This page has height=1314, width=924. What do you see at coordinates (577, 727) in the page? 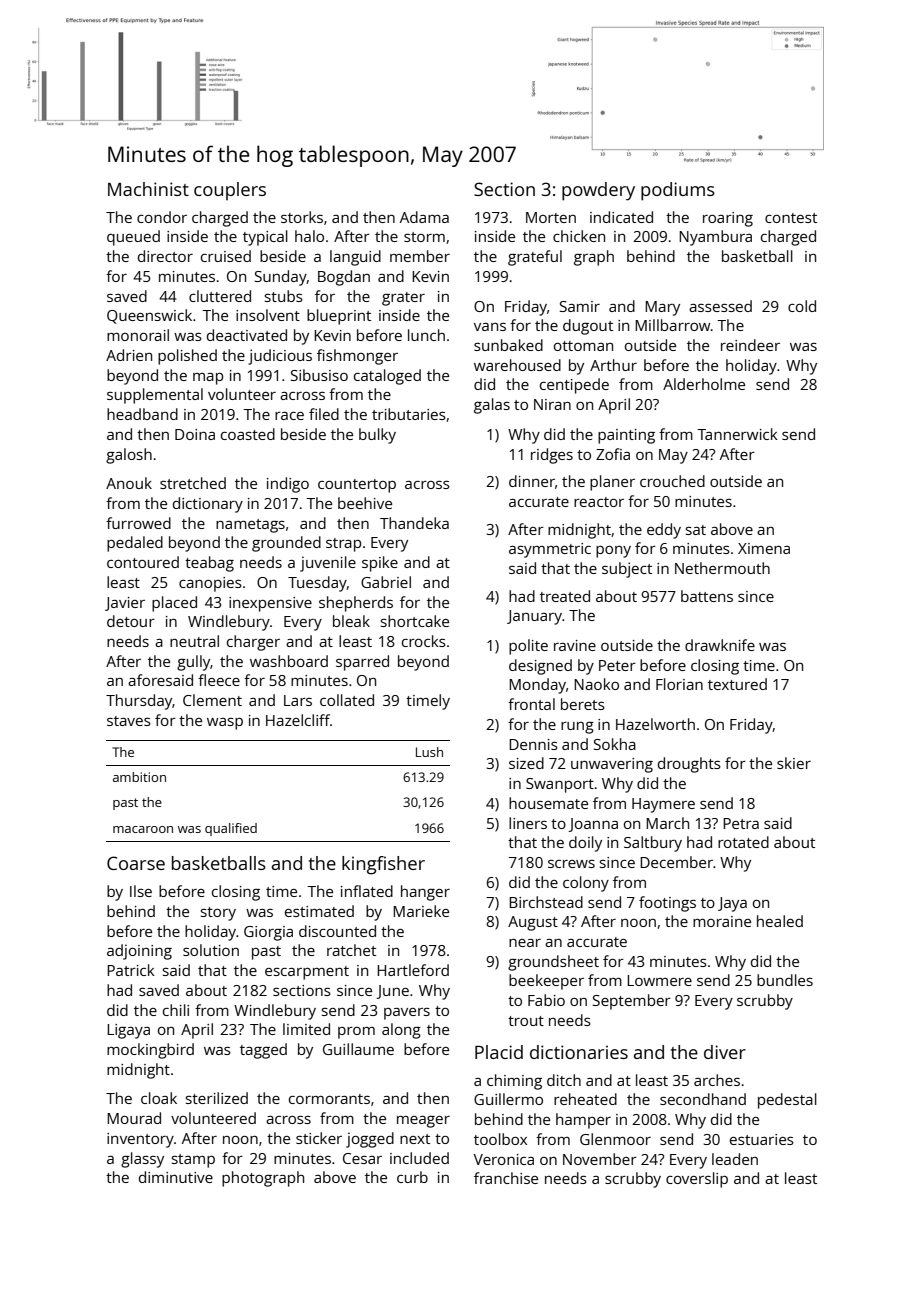
I see `rung` at bounding box center [577, 727].
